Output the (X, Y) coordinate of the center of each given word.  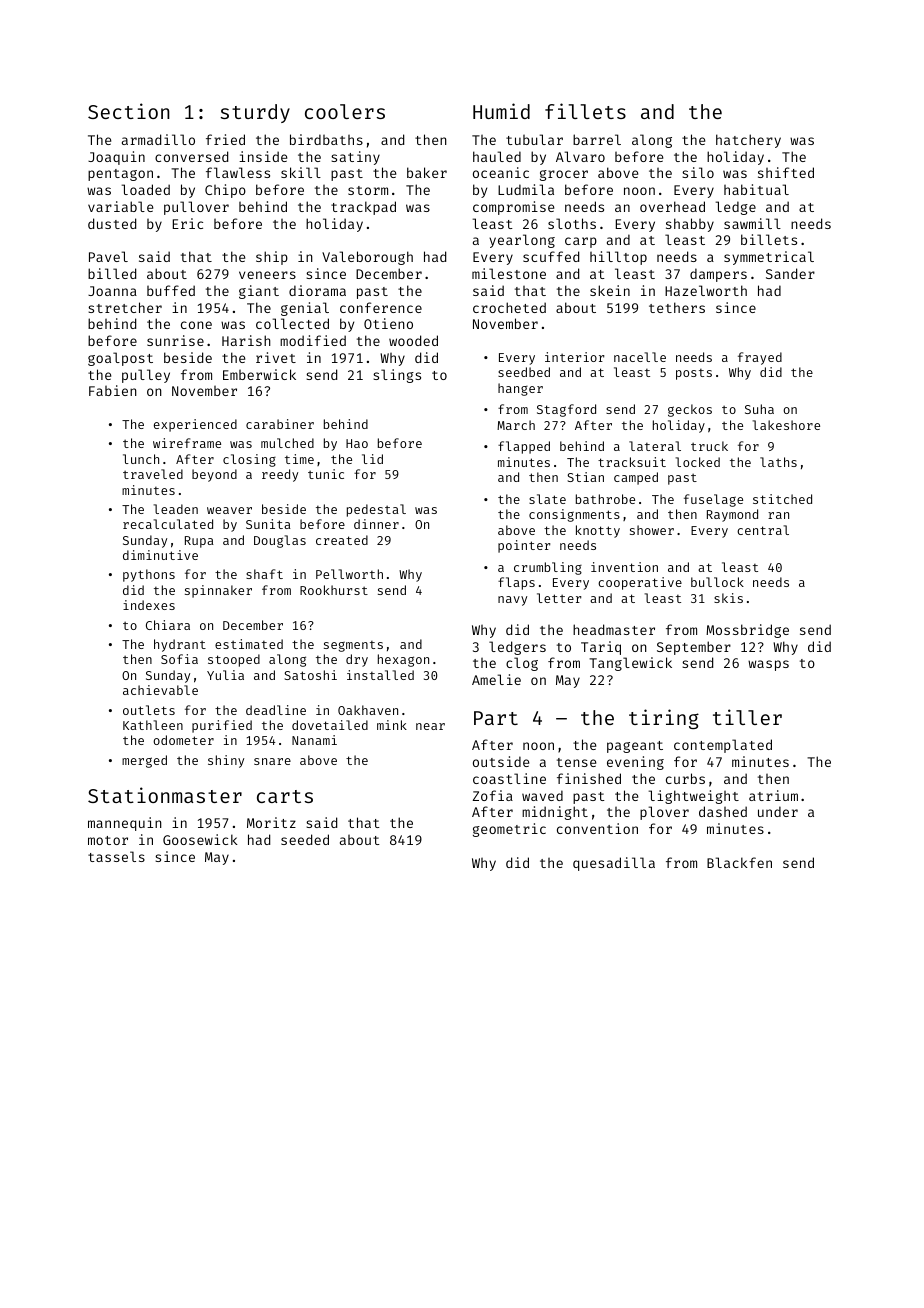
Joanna (112, 291)
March (516, 425)
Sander (790, 273)
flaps (516, 583)
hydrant (180, 645)
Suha (759, 409)
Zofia (493, 795)
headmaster (614, 629)
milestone (509, 273)
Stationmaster (165, 795)
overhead (672, 206)
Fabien (113, 390)
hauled (497, 156)
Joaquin (116, 158)
